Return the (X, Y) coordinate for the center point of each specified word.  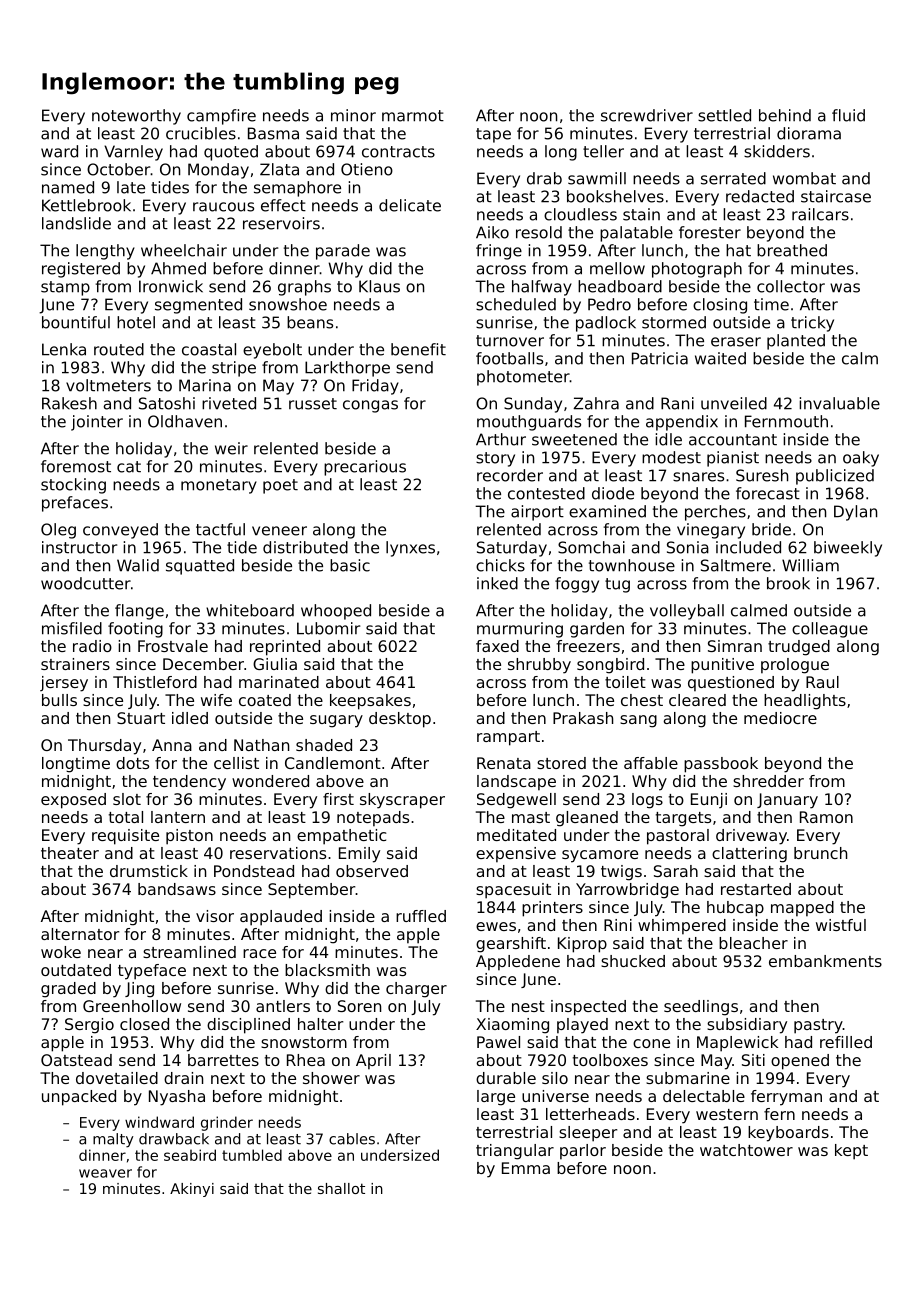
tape (493, 135)
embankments (825, 961)
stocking (73, 486)
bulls (59, 700)
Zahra (596, 403)
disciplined (248, 1026)
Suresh (762, 475)
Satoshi (167, 403)
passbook (721, 765)
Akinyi (192, 1190)
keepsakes (370, 702)
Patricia (660, 358)
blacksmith (327, 970)
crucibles (201, 133)
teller (603, 151)
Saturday (512, 549)
